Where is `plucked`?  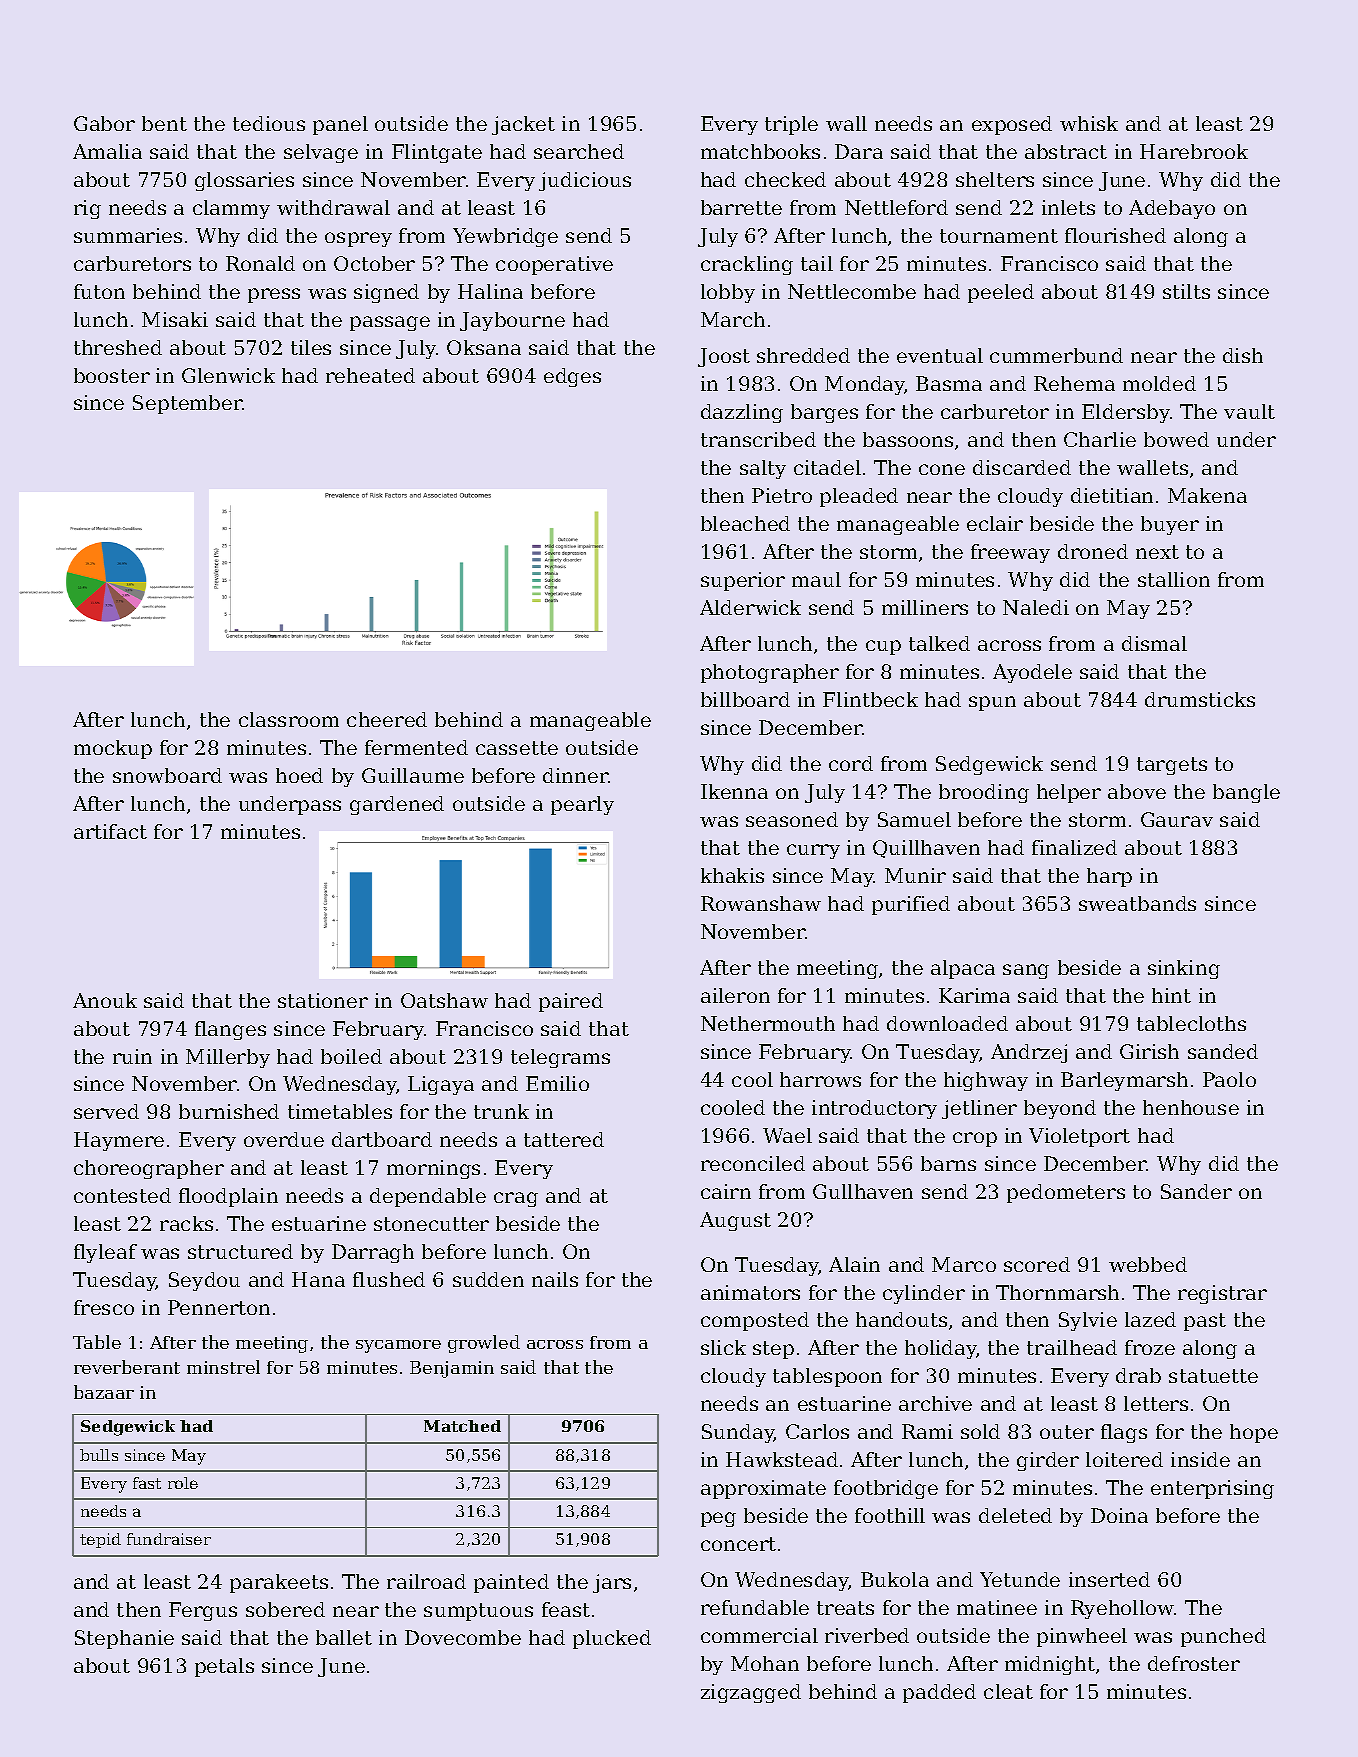 plucked is located at coordinates (612, 1639).
